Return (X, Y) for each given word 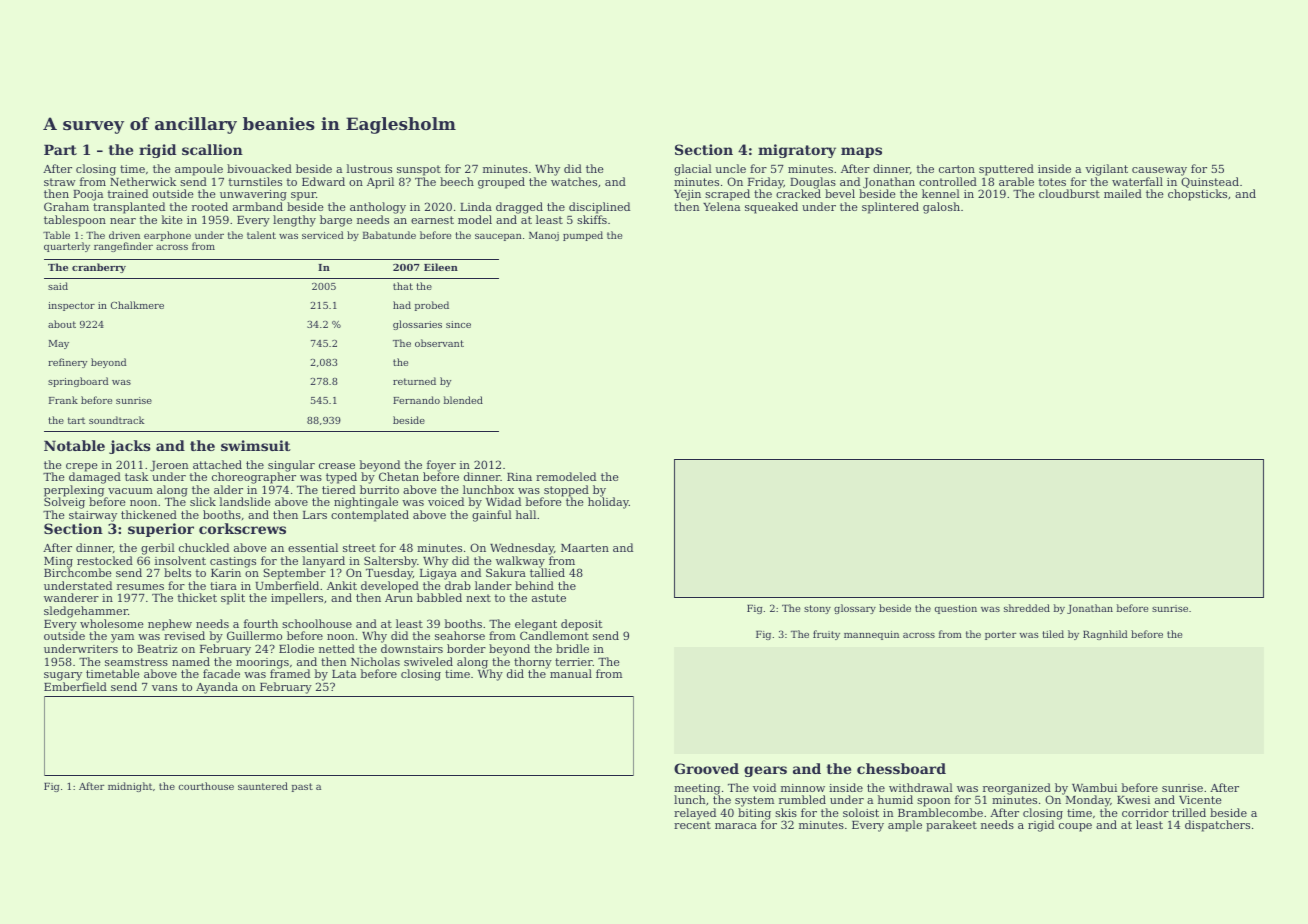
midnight (130, 787)
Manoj (544, 236)
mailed (1123, 193)
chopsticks (1197, 195)
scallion (212, 149)
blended (463, 400)
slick (203, 502)
